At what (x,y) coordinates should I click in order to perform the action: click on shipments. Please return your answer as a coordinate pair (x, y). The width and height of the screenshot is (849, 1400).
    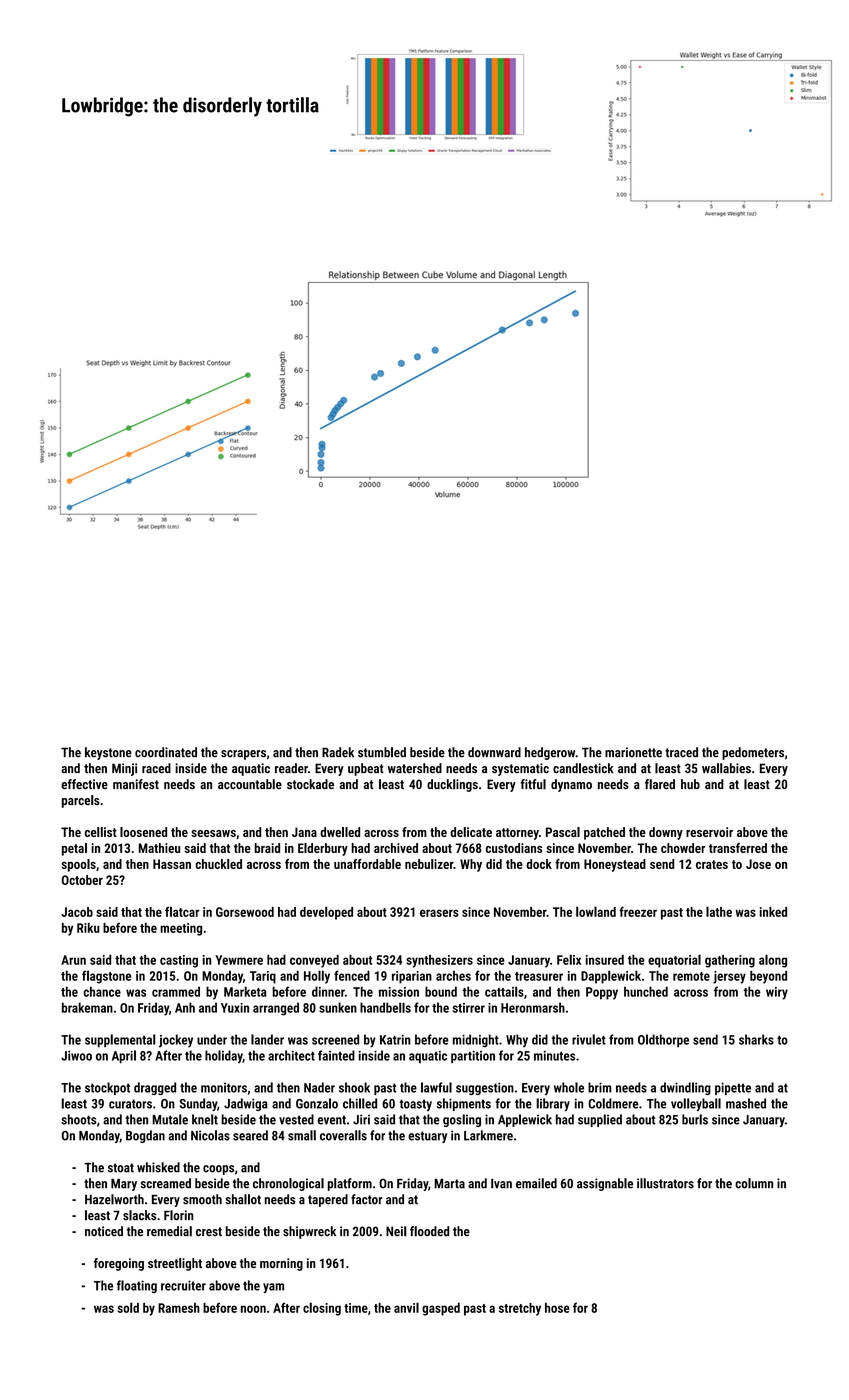
    Looking at the image, I should click on (464, 1104).
